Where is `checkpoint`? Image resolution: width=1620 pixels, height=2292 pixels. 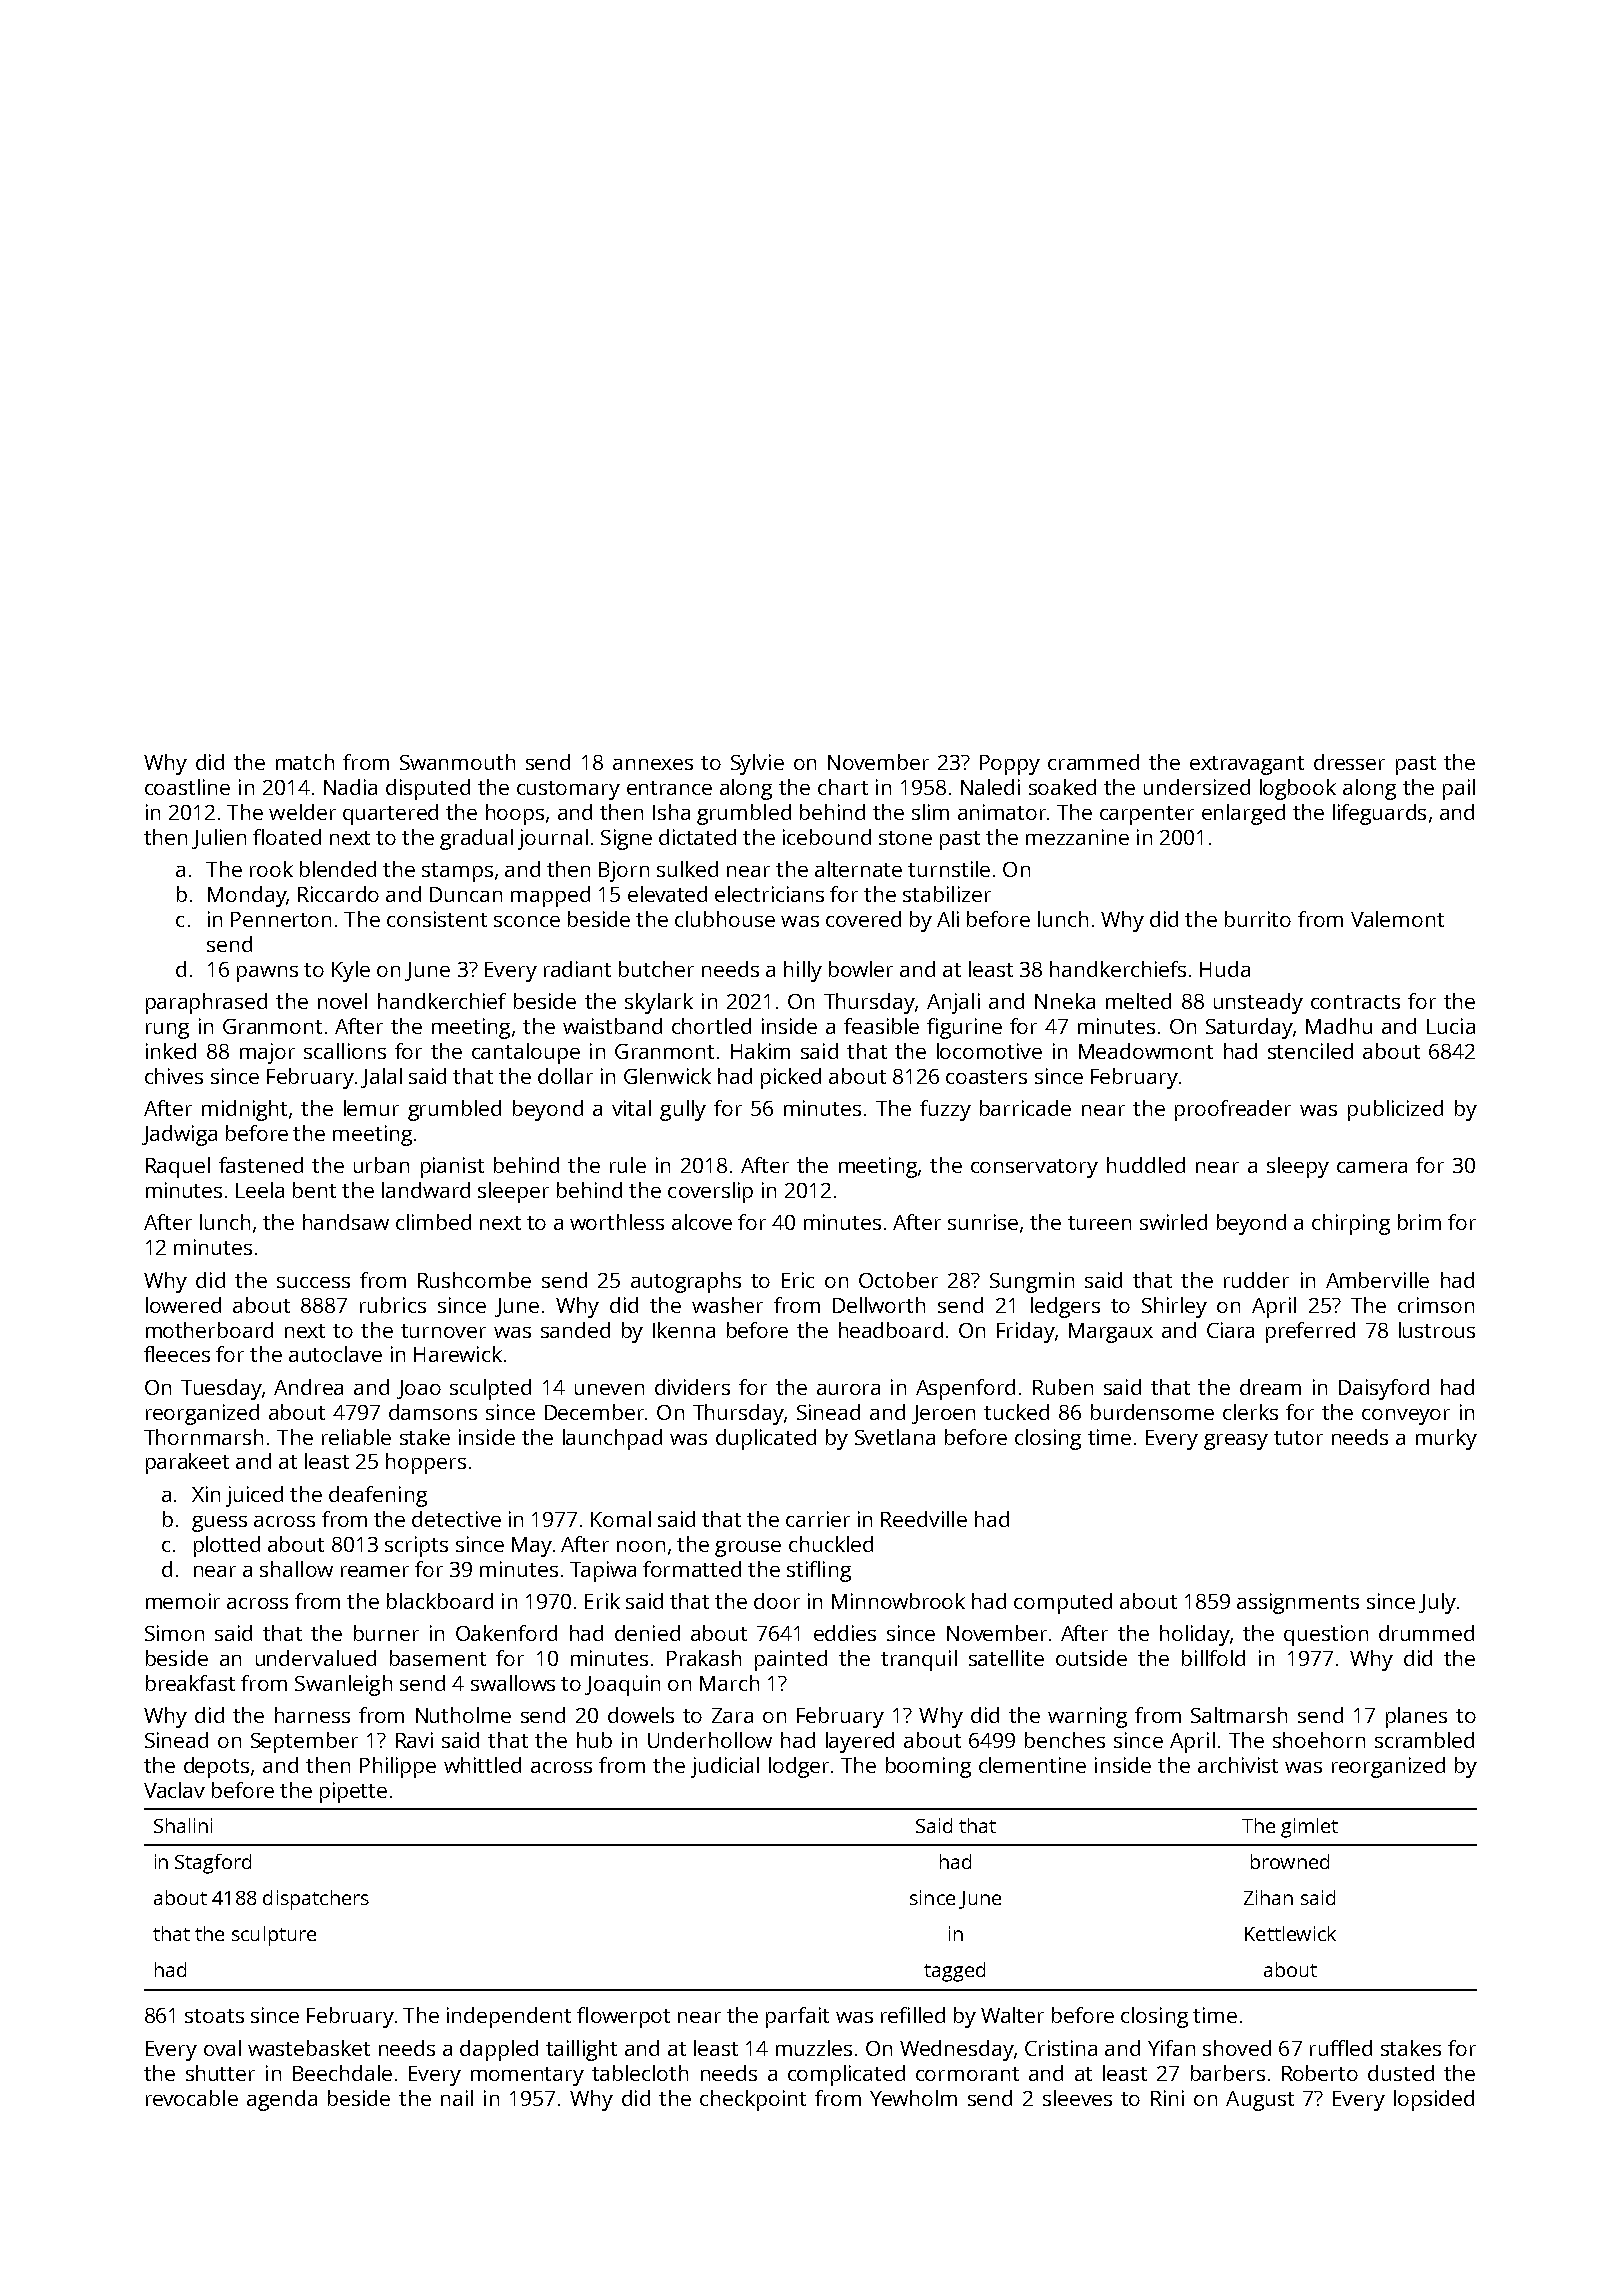 checkpoint is located at coordinates (753, 2100).
